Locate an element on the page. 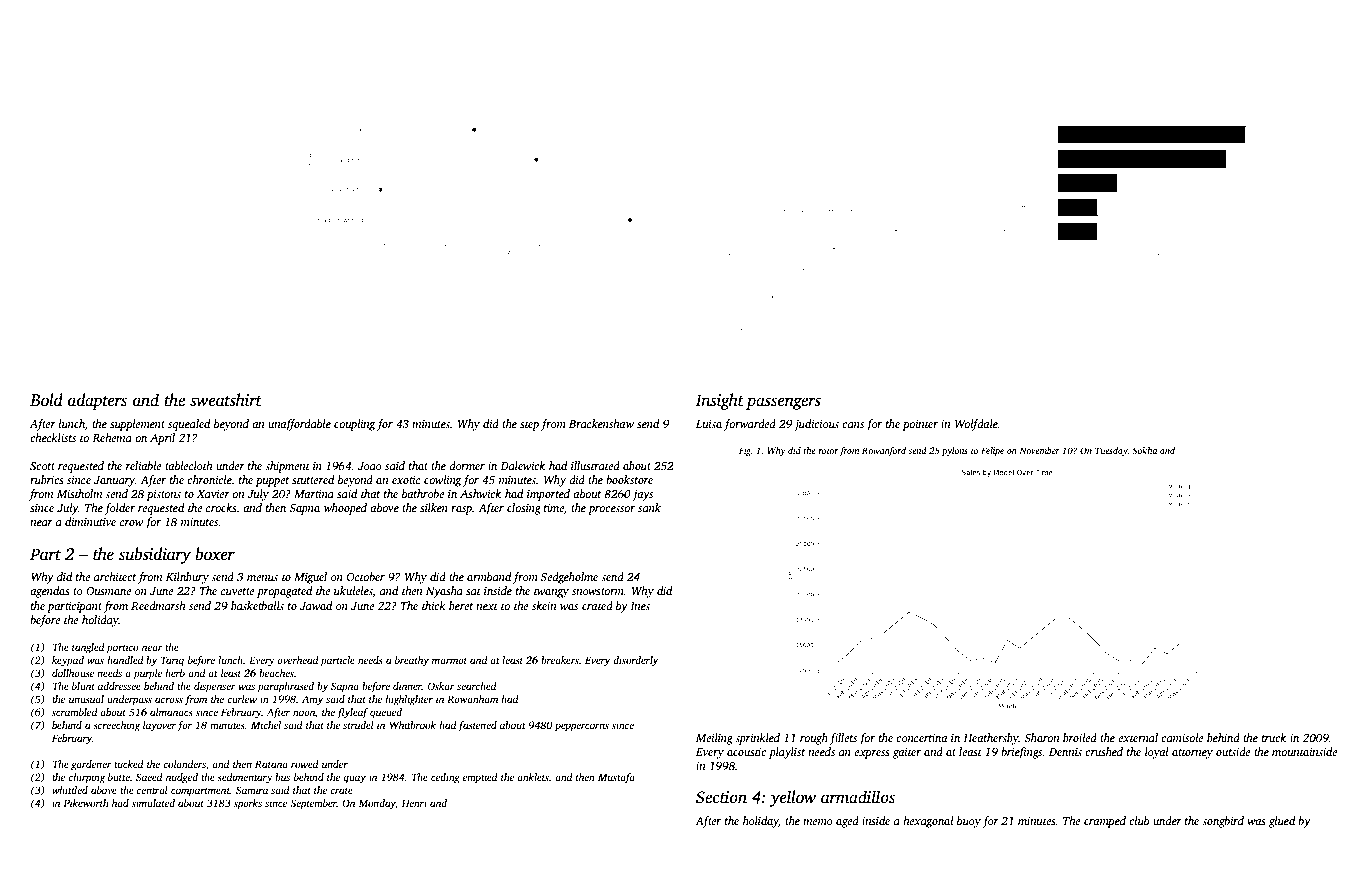 The image size is (1372, 887). Henri is located at coordinates (414, 803).
